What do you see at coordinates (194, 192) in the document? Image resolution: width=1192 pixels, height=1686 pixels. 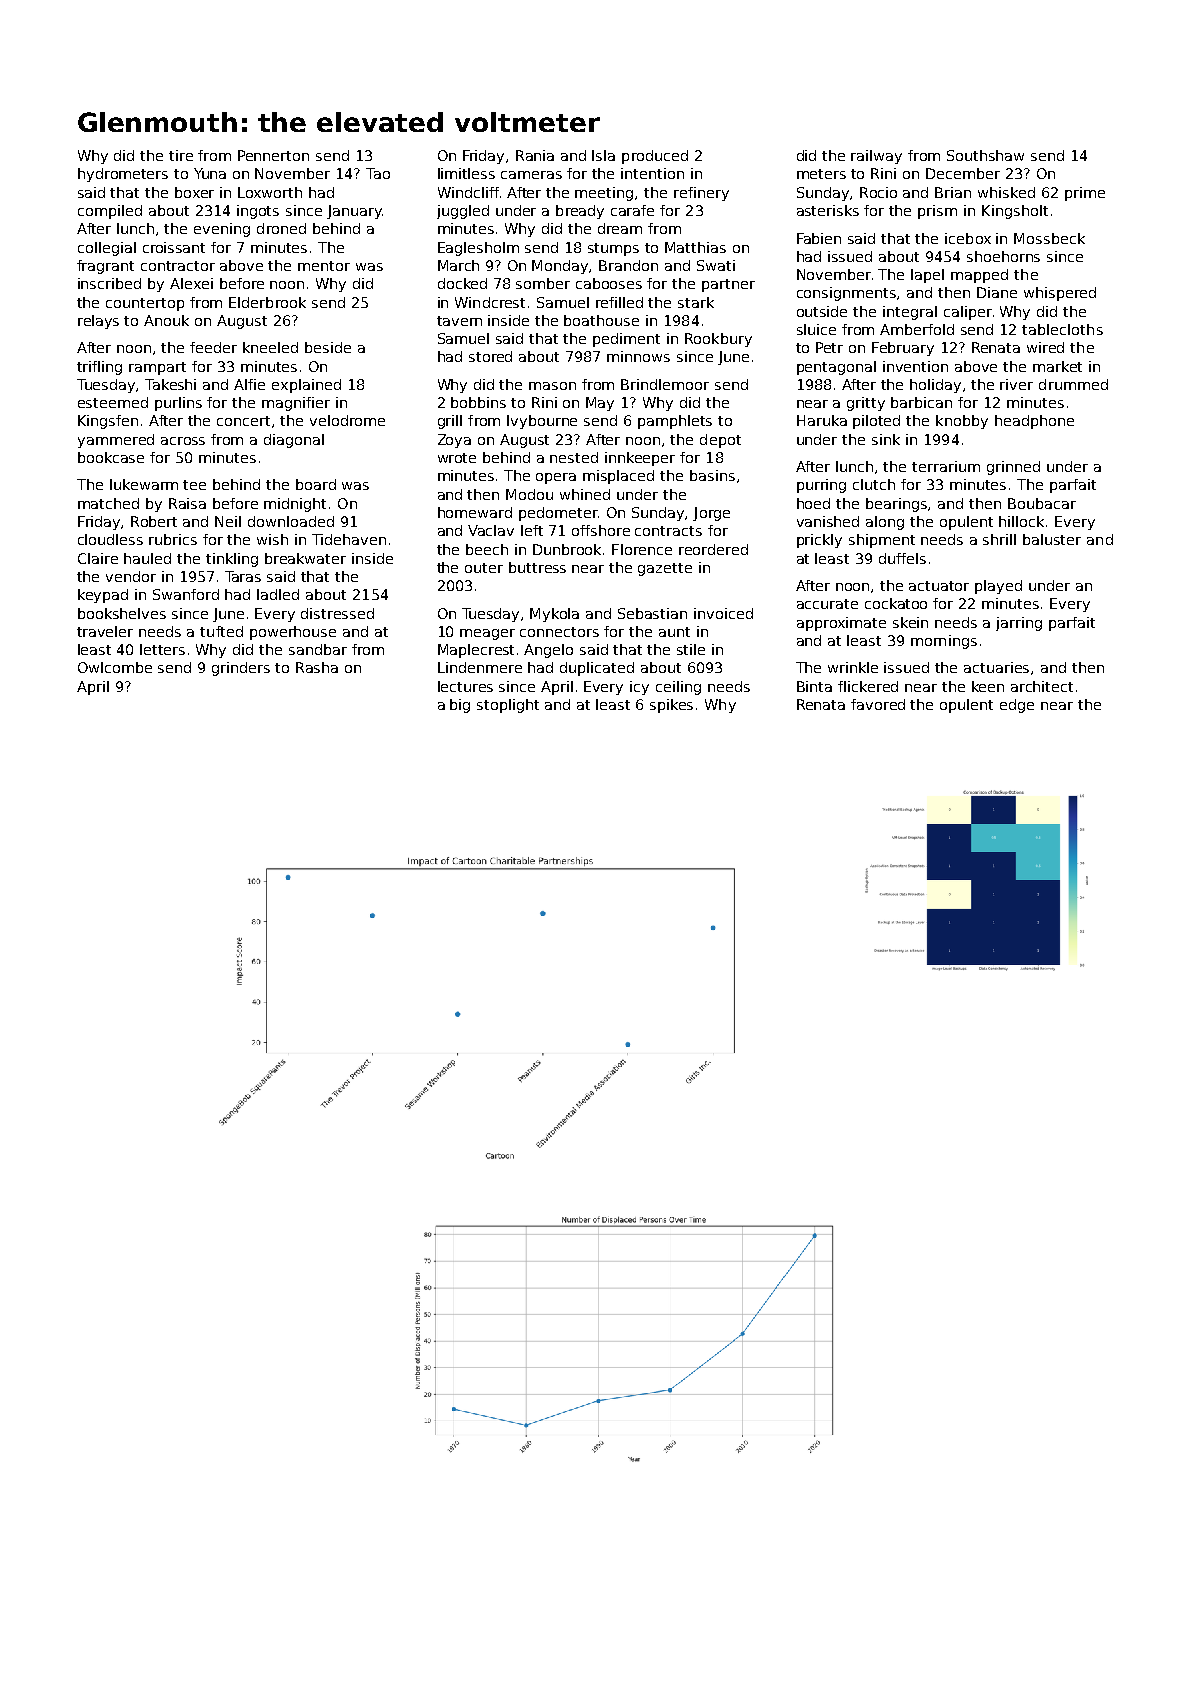 I see `boxer` at bounding box center [194, 192].
